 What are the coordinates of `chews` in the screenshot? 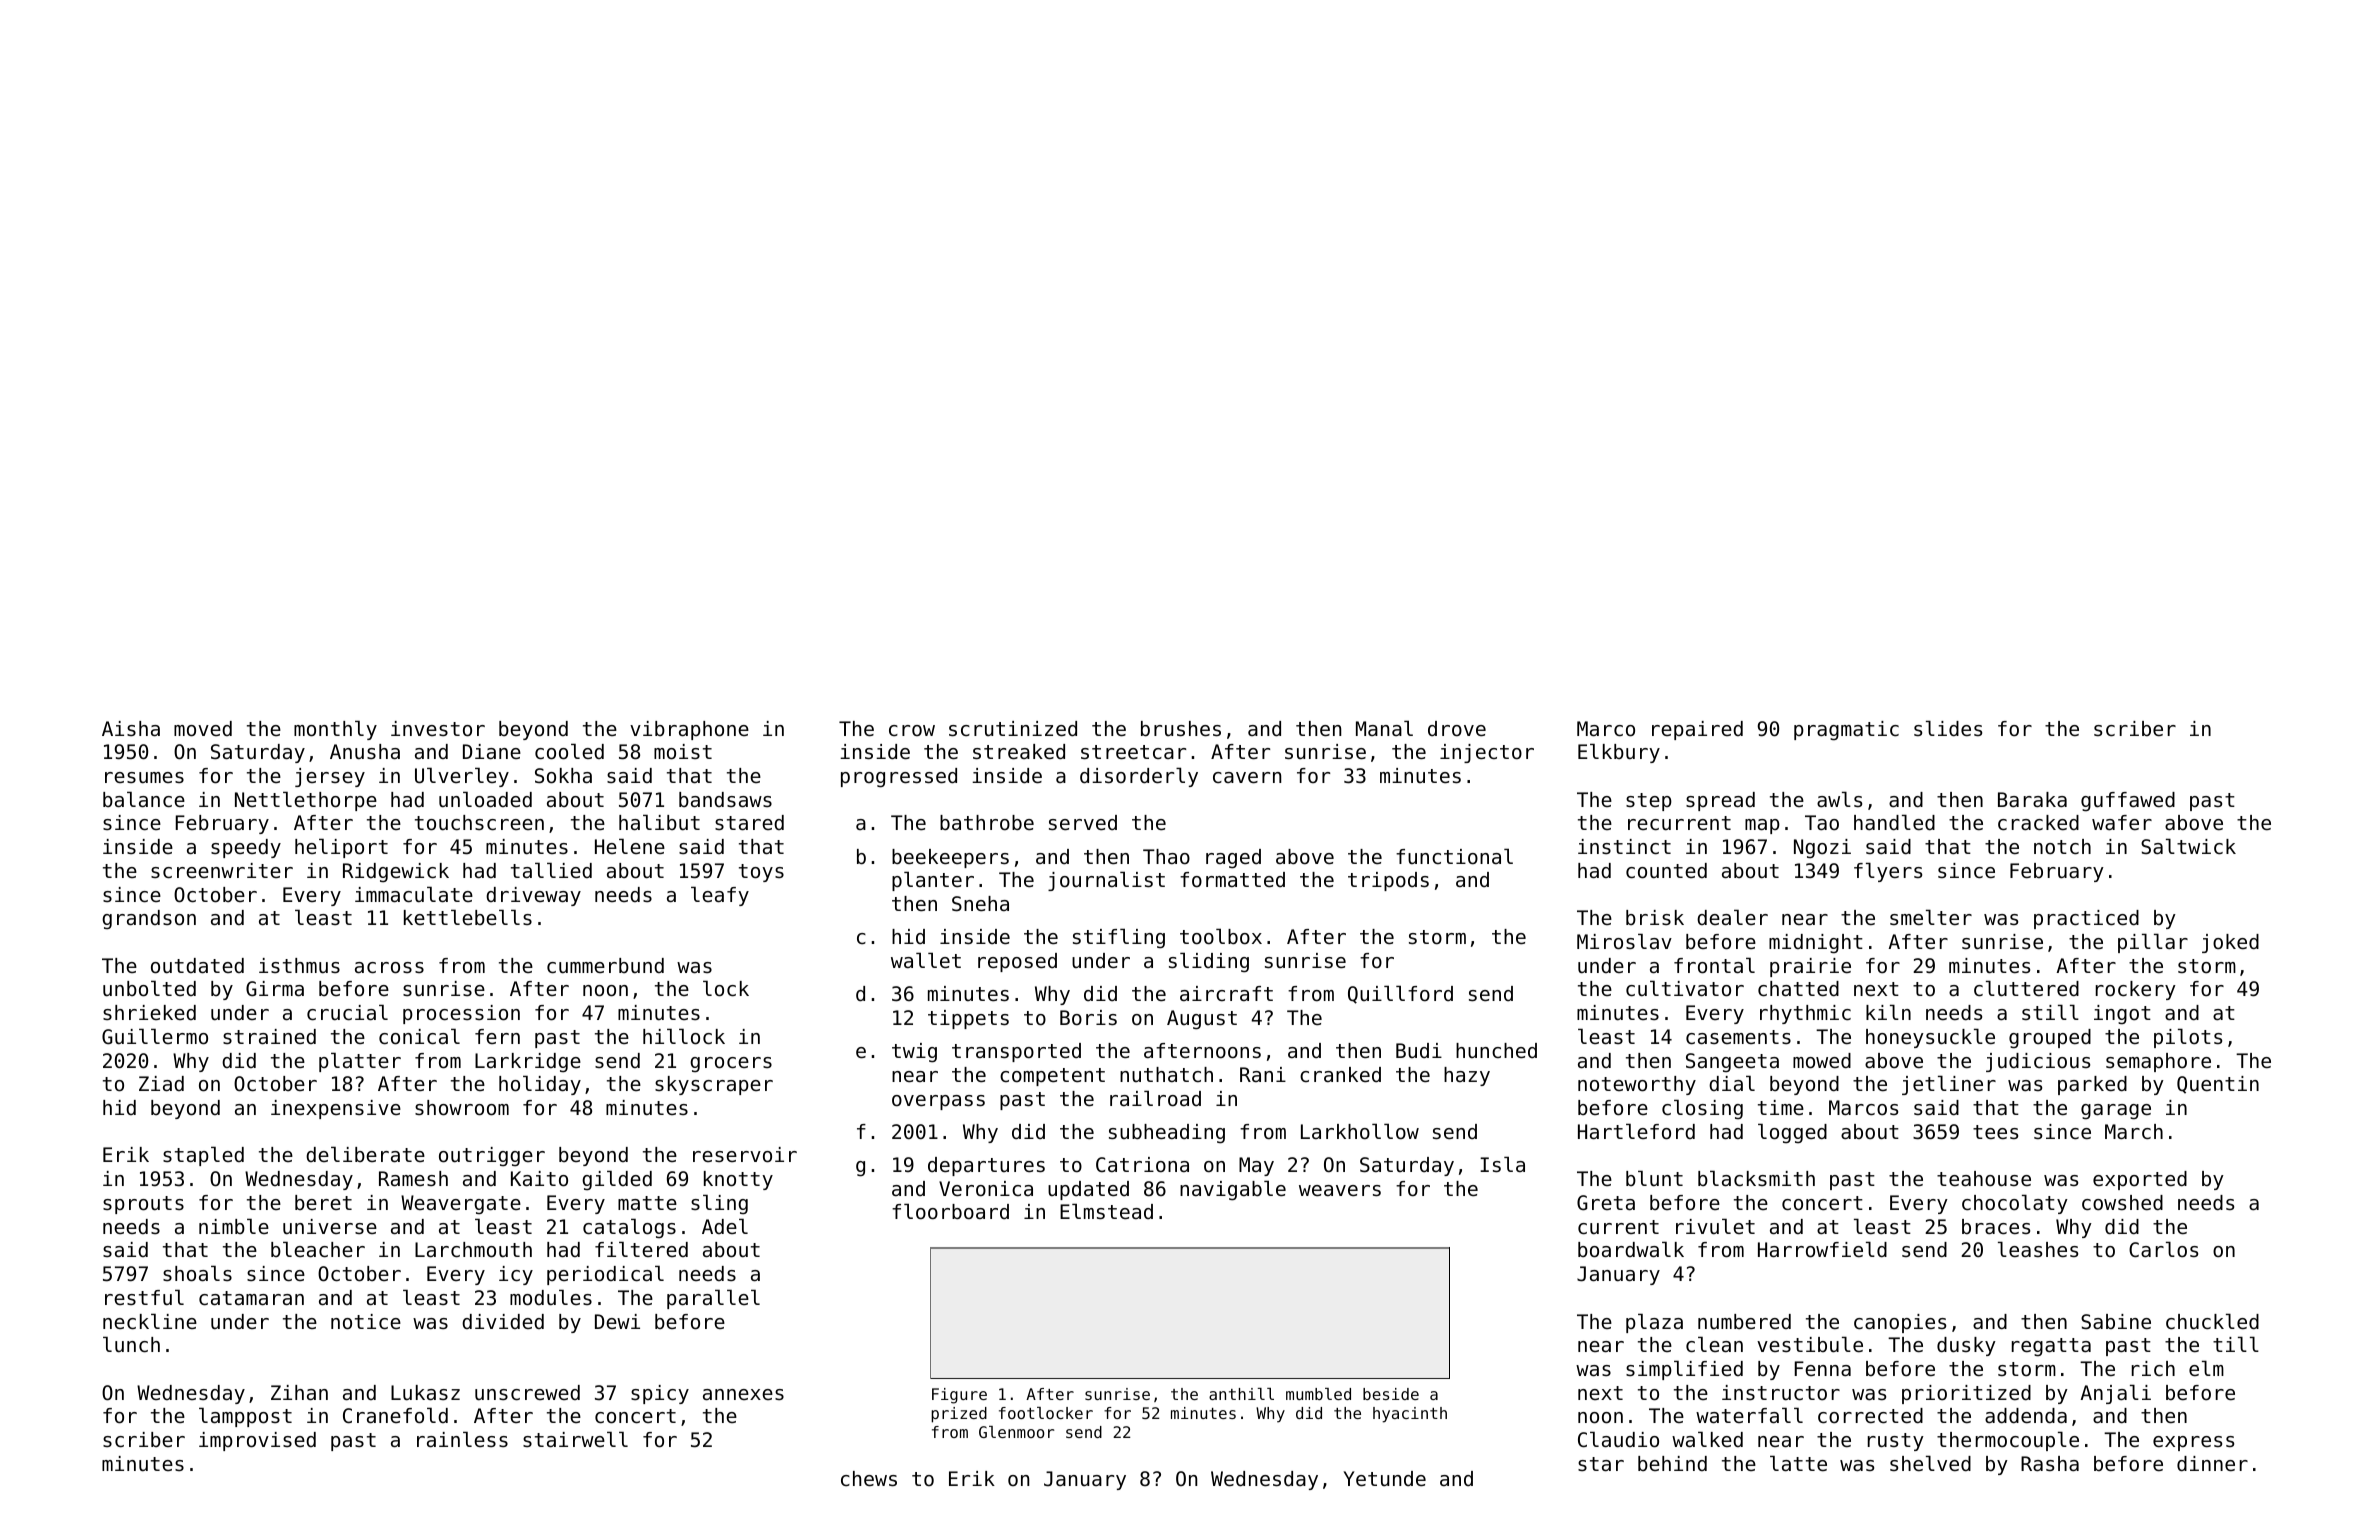 It's located at (869, 1479).
